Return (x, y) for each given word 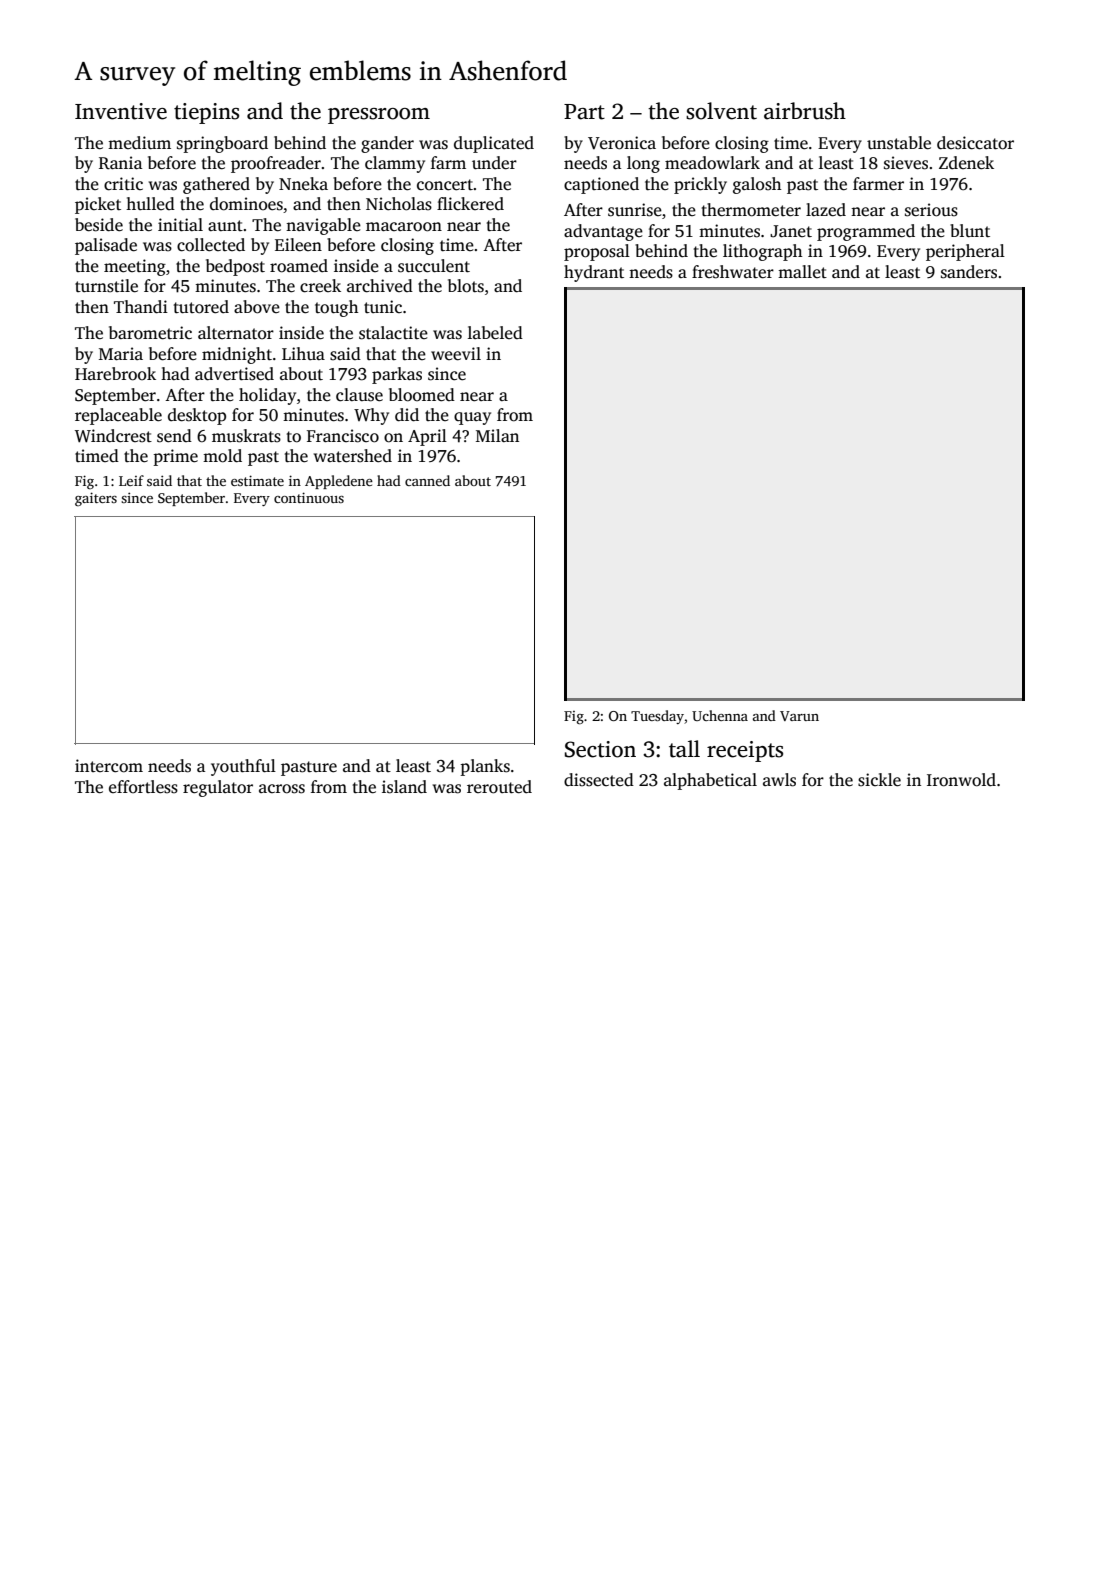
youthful (243, 767)
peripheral (965, 252)
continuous (309, 497)
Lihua (303, 353)
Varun (799, 716)
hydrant (594, 273)
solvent (721, 111)
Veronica (622, 143)
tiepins (206, 113)
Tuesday (657, 717)
